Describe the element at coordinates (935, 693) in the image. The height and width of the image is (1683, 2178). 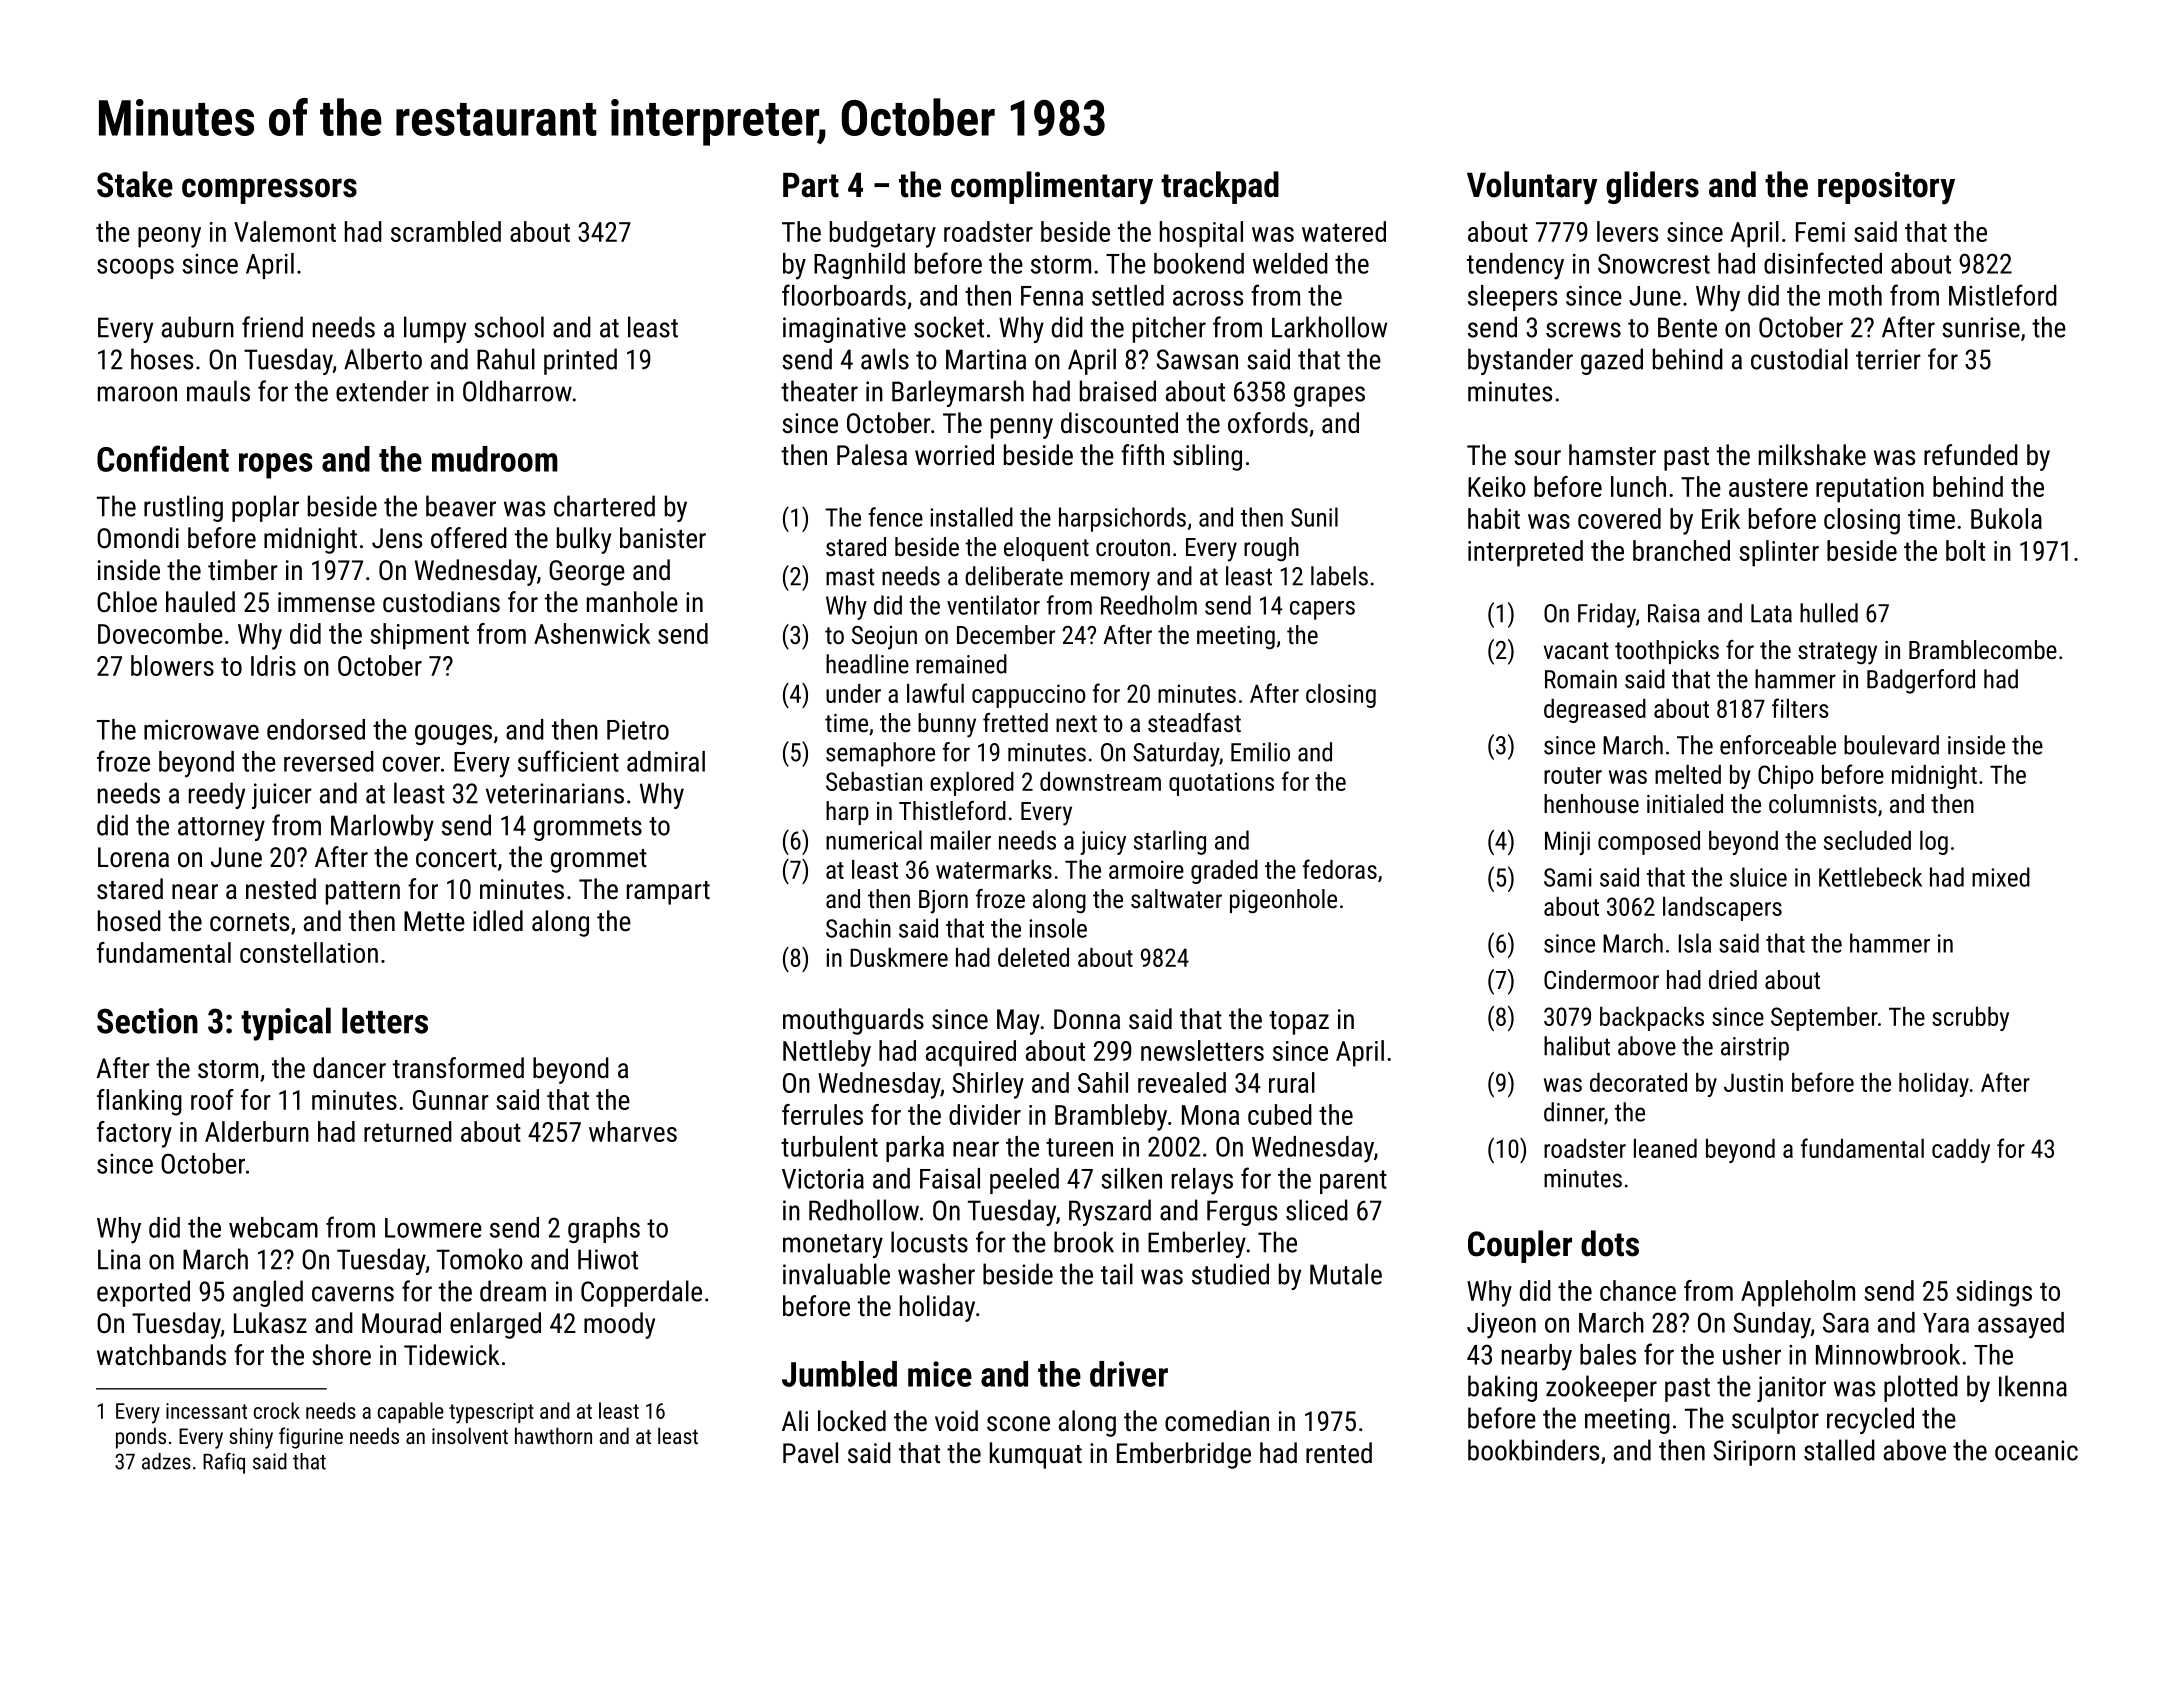
I see `lawful` at that location.
